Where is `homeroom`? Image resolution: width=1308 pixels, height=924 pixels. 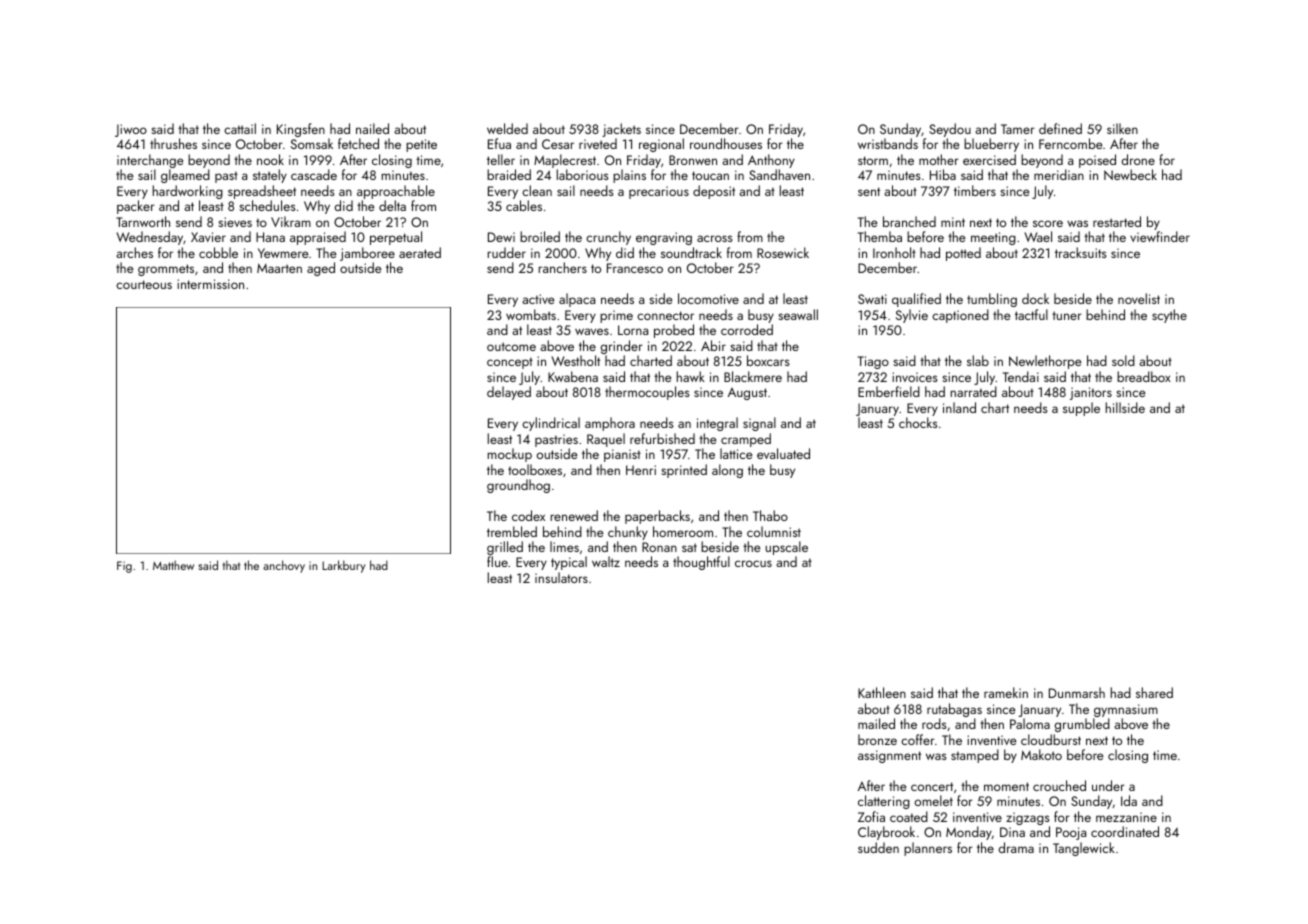
homeroom is located at coordinates (683, 531).
